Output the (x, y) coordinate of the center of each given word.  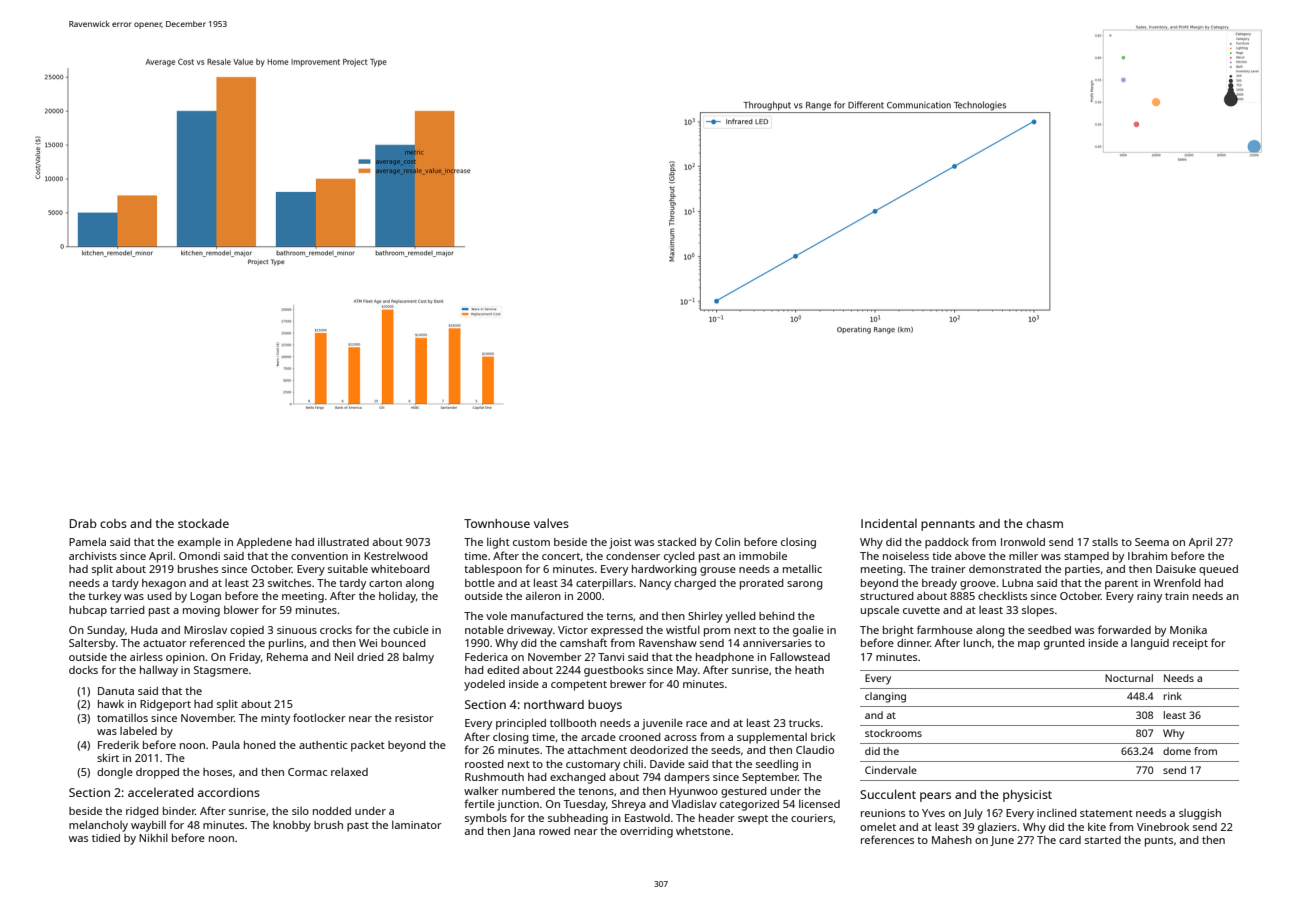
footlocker (319, 717)
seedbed (1049, 630)
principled (521, 724)
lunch (977, 642)
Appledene (264, 543)
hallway (159, 671)
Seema (1152, 542)
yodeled (484, 685)
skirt (108, 757)
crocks (336, 630)
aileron (543, 595)
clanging (885, 697)
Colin (727, 541)
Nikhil (153, 837)
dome (1177, 751)
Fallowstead (800, 656)
